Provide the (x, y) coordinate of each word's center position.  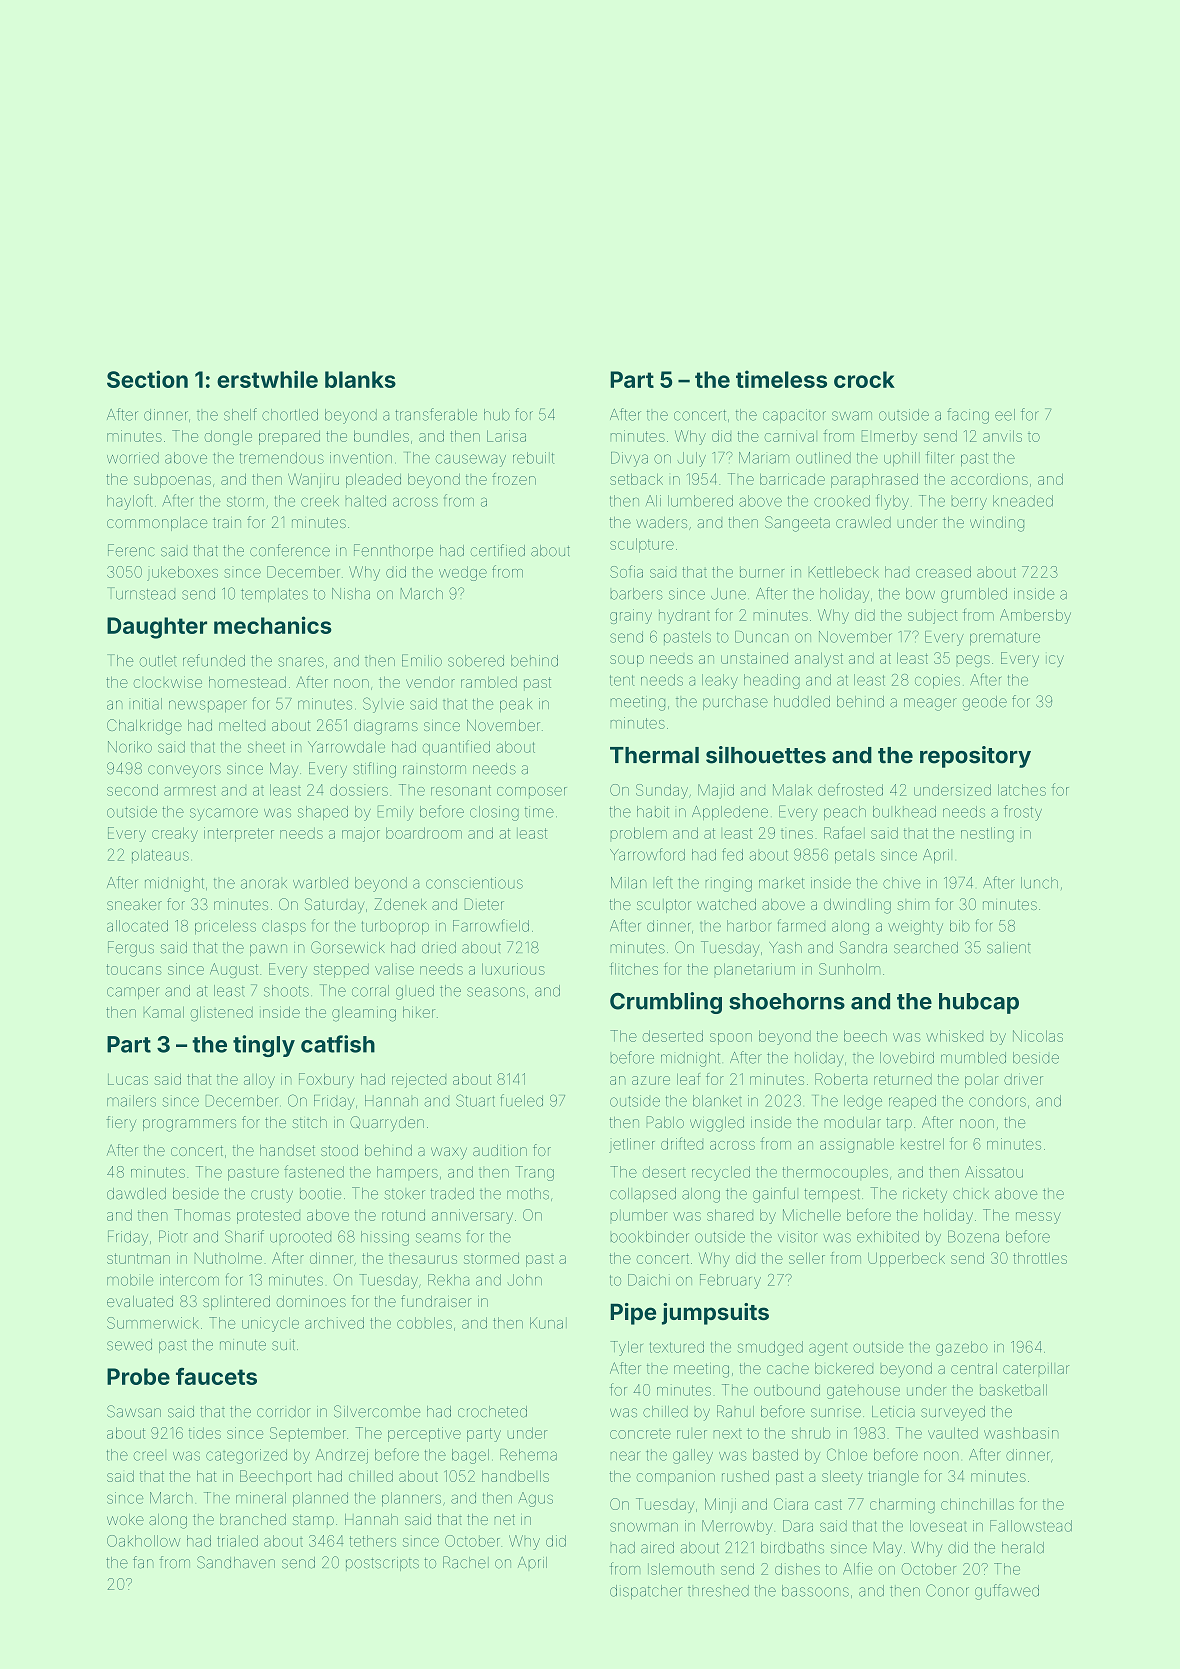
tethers (373, 1541)
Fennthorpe (393, 551)
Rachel (466, 1562)
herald (1023, 1548)
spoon (731, 1039)
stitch (309, 1122)
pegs (973, 661)
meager (930, 704)
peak (516, 705)
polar (982, 1082)
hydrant (684, 617)
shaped (323, 813)
